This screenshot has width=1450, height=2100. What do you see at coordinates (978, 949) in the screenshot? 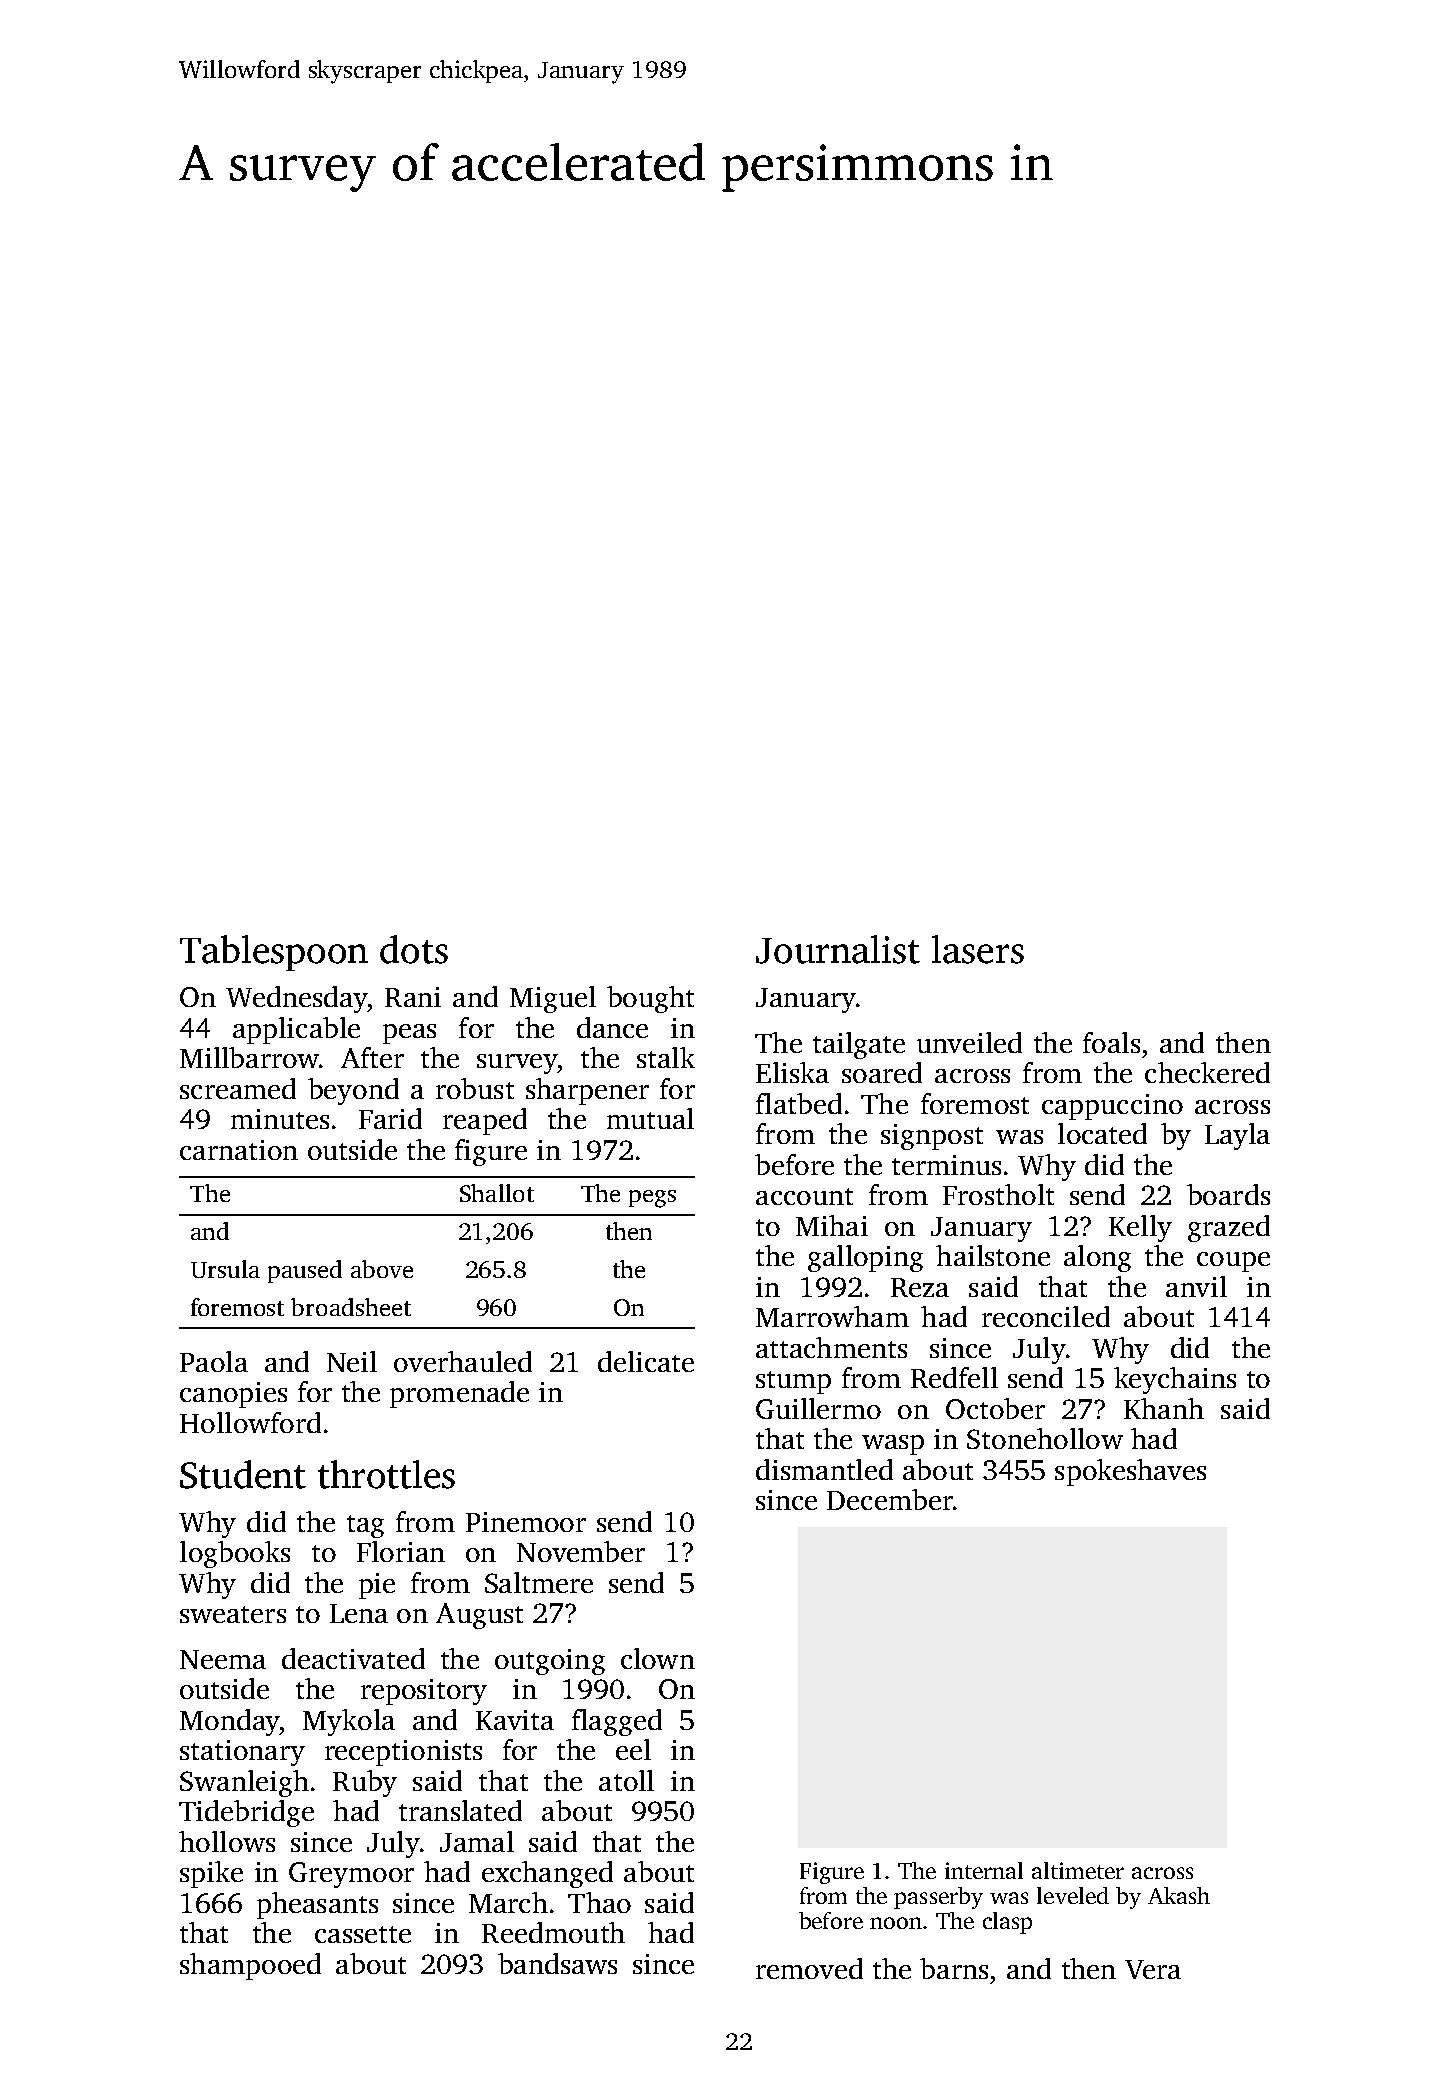
I see `lasers` at bounding box center [978, 949].
